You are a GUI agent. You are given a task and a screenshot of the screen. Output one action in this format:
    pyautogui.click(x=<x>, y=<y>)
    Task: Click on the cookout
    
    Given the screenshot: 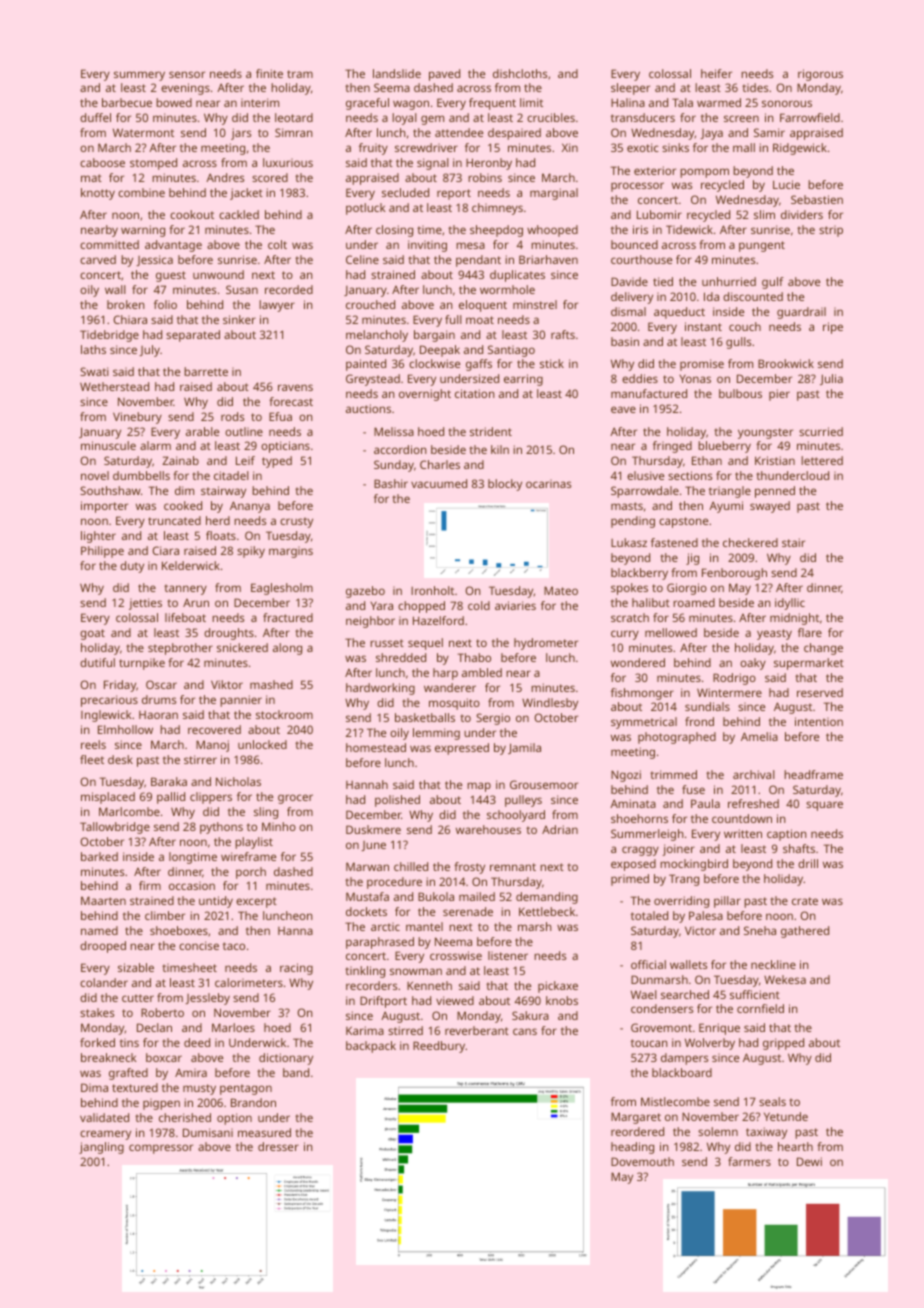 What is the action you would take?
    pyautogui.click(x=192, y=214)
